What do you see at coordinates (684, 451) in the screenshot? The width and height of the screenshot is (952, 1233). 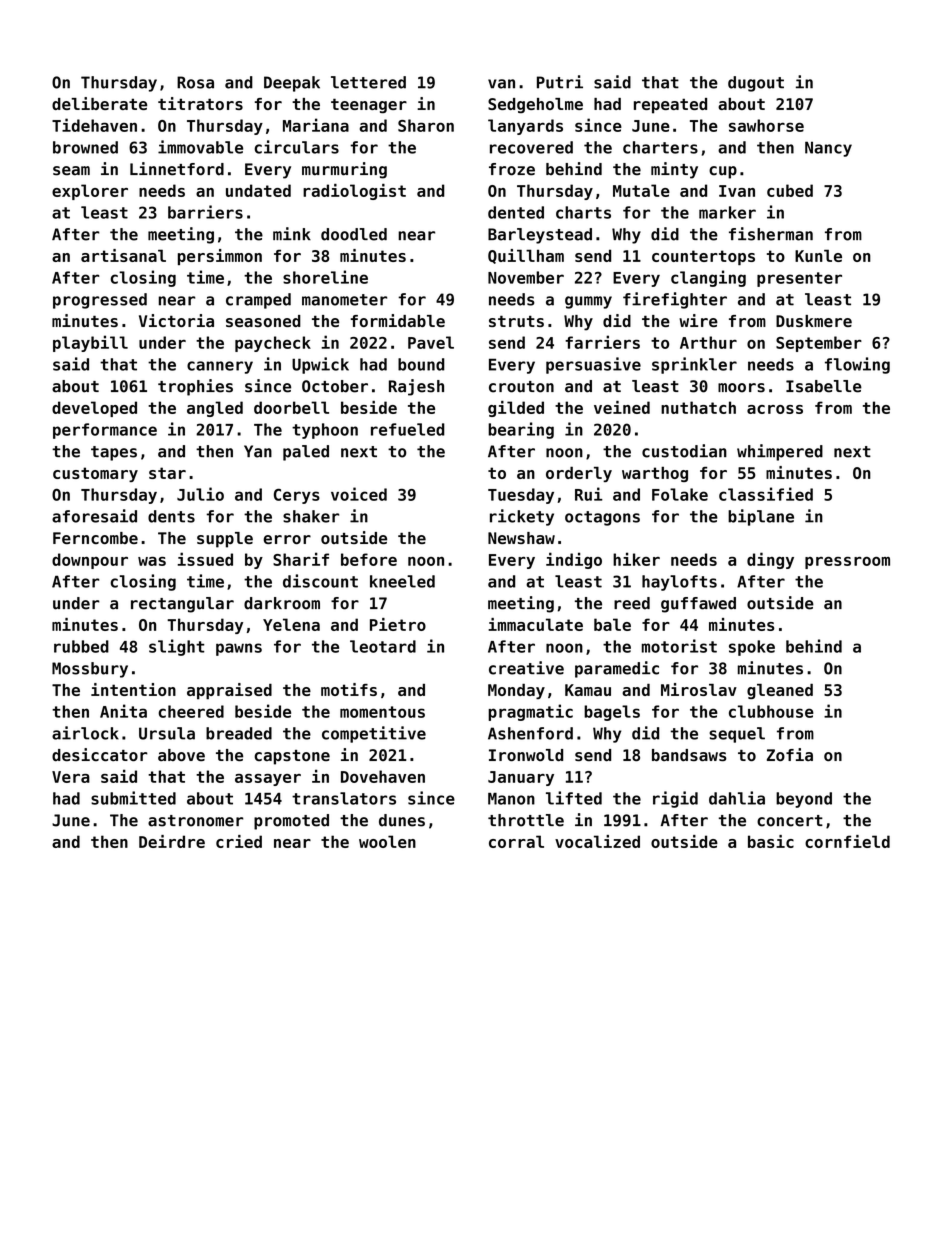 I see `custodian` at bounding box center [684, 451].
